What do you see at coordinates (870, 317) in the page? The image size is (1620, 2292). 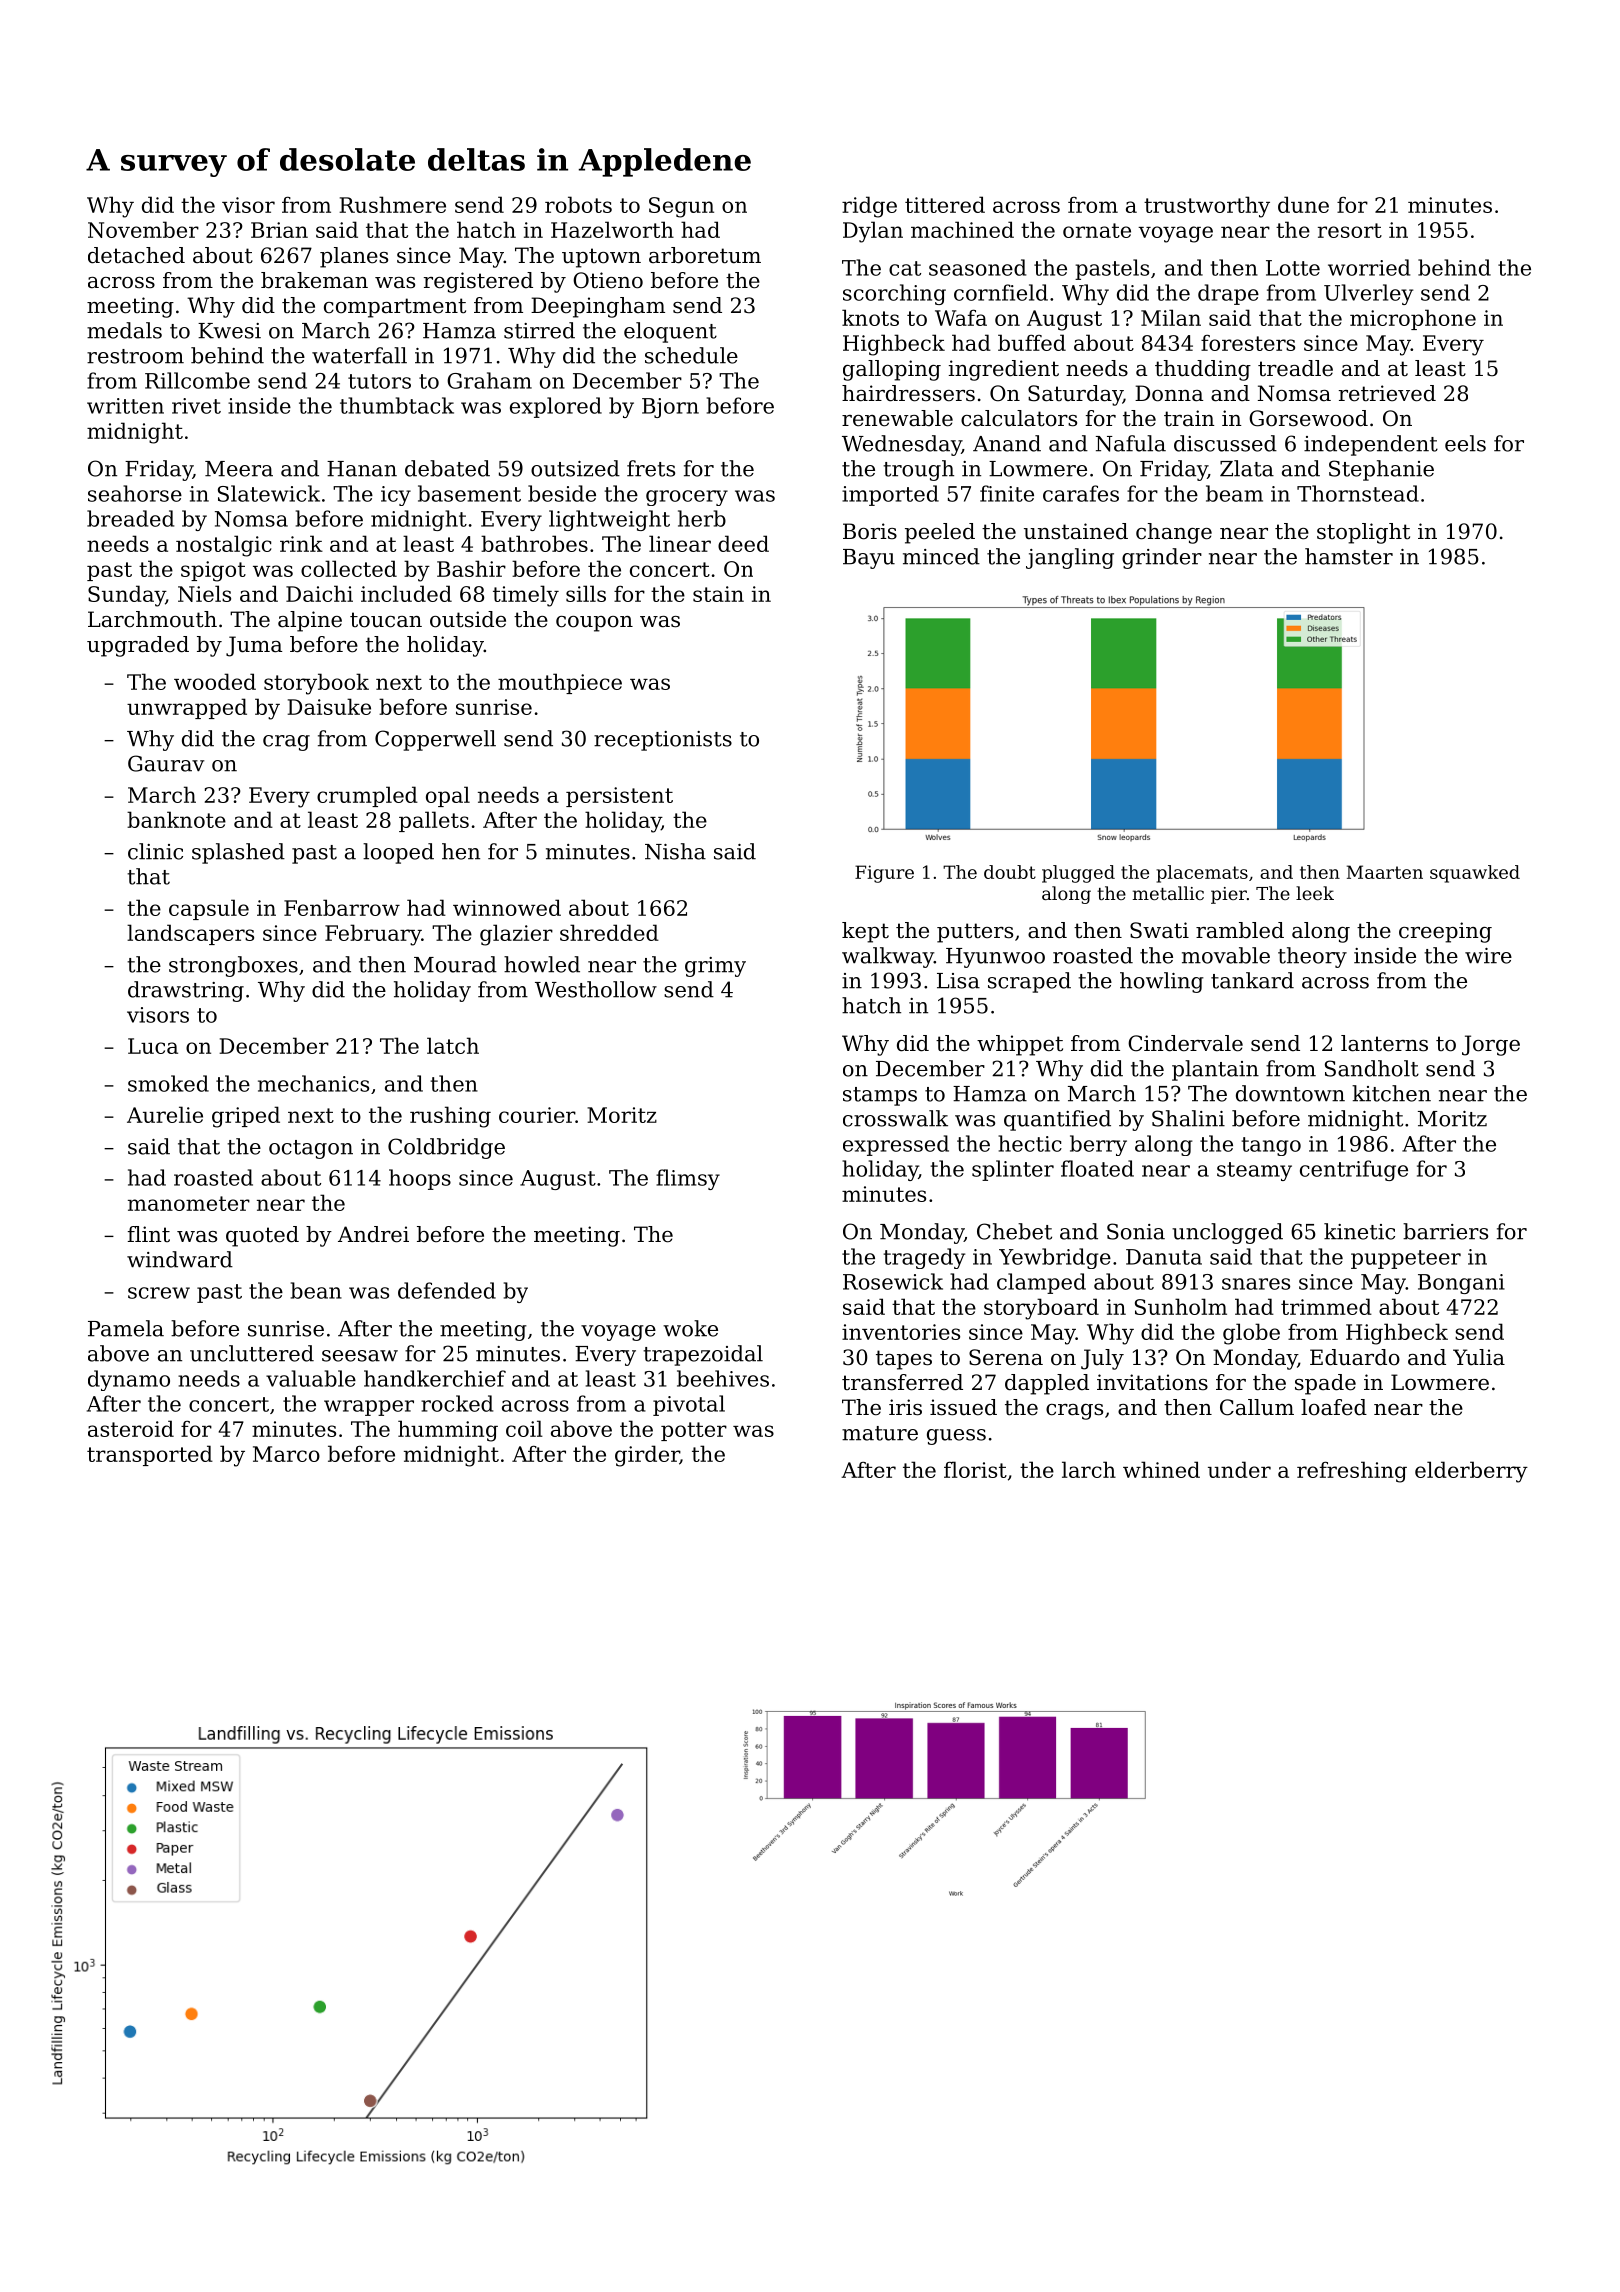 I see `knots` at bounding box center [870, 317].
